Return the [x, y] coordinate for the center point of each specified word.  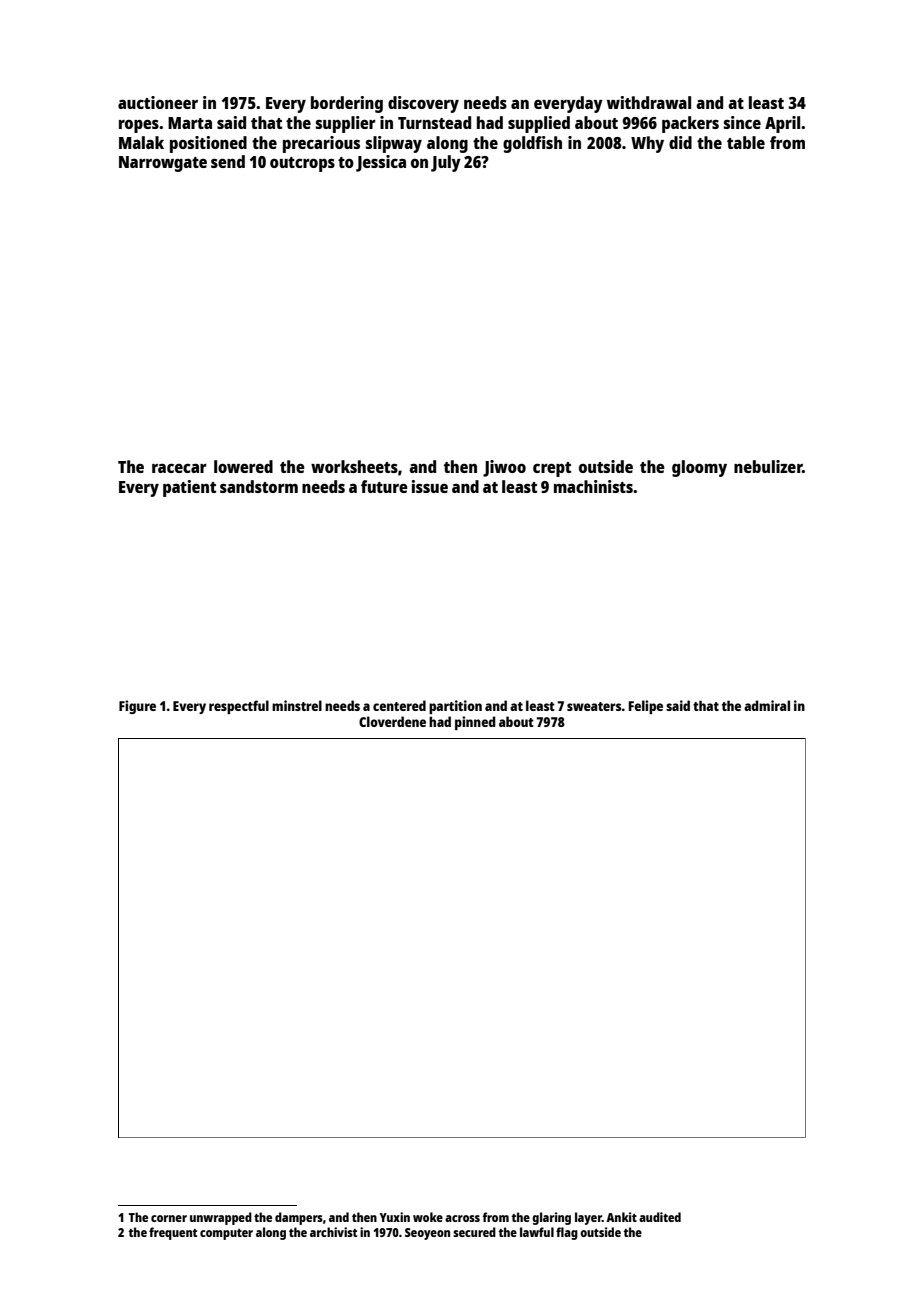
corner [169, 1218]
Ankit [621, 1217]
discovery [423, 104]
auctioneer [158, 102]
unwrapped [221, 1218]
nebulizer [768, 466]
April [782, 124]
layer [588, 1218]
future [384, 486]
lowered [243, 466]
